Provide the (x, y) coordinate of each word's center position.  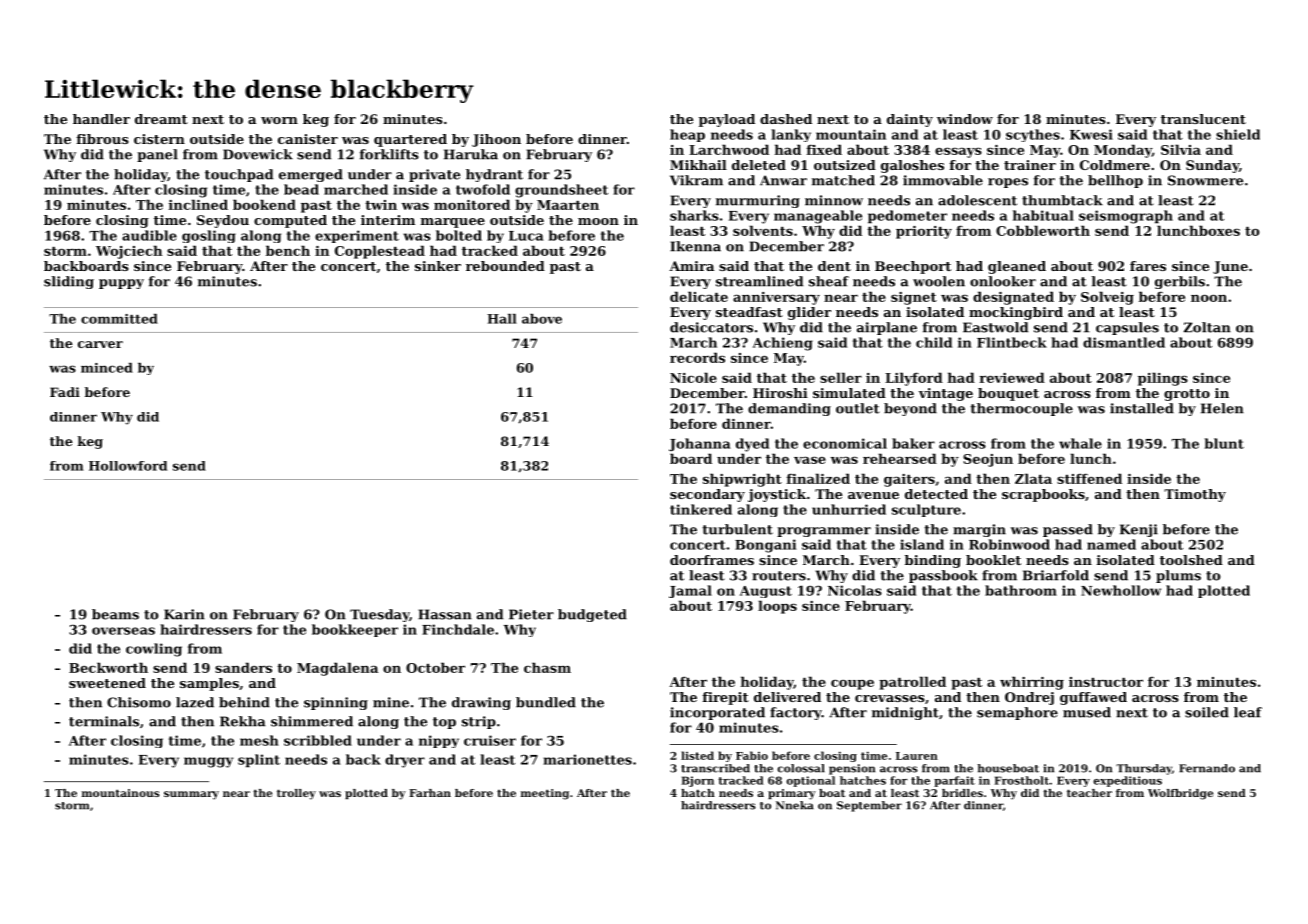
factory (796, 713)
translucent (1203, 119)
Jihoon (496, 140)
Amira (691, 266)
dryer (405, 761)
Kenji (1139, 530)
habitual (1043, 215)
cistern (159, 139)
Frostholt (1021, 780)
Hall (502, 319)
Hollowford (128, 466)
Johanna (700, 444)
